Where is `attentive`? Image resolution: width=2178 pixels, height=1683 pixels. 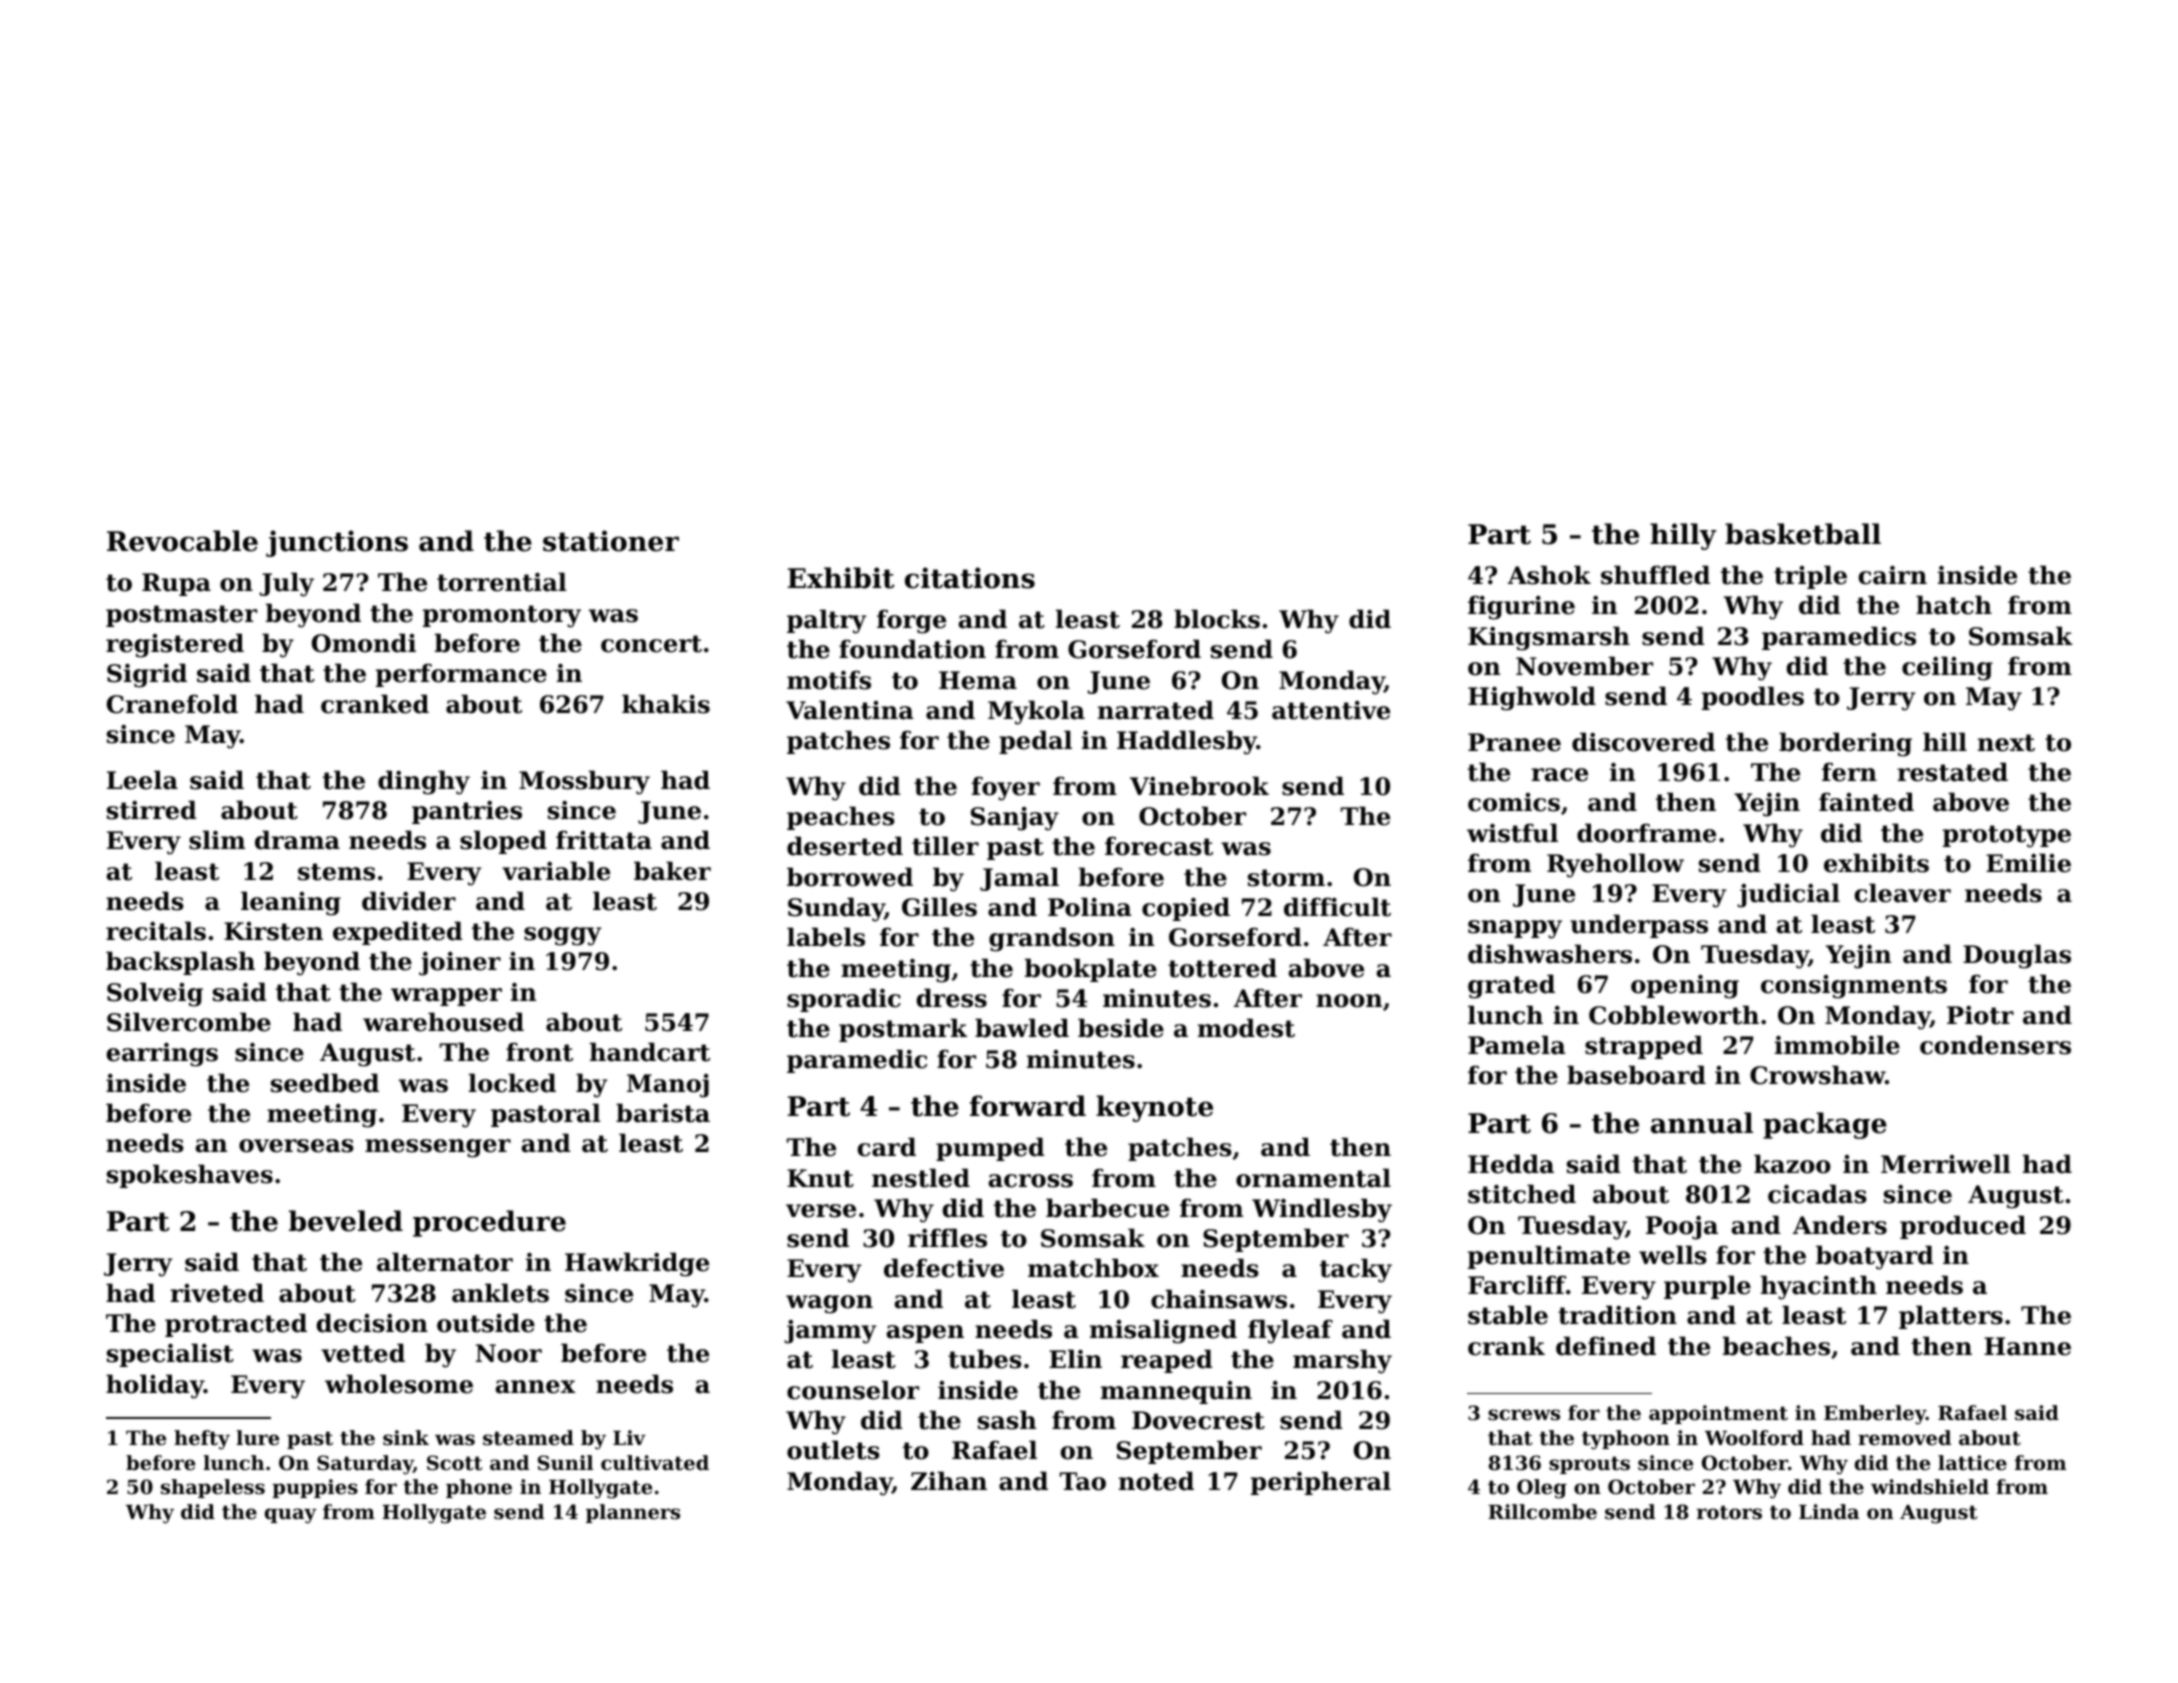
attentive is located at coordinates (1331, 710).
